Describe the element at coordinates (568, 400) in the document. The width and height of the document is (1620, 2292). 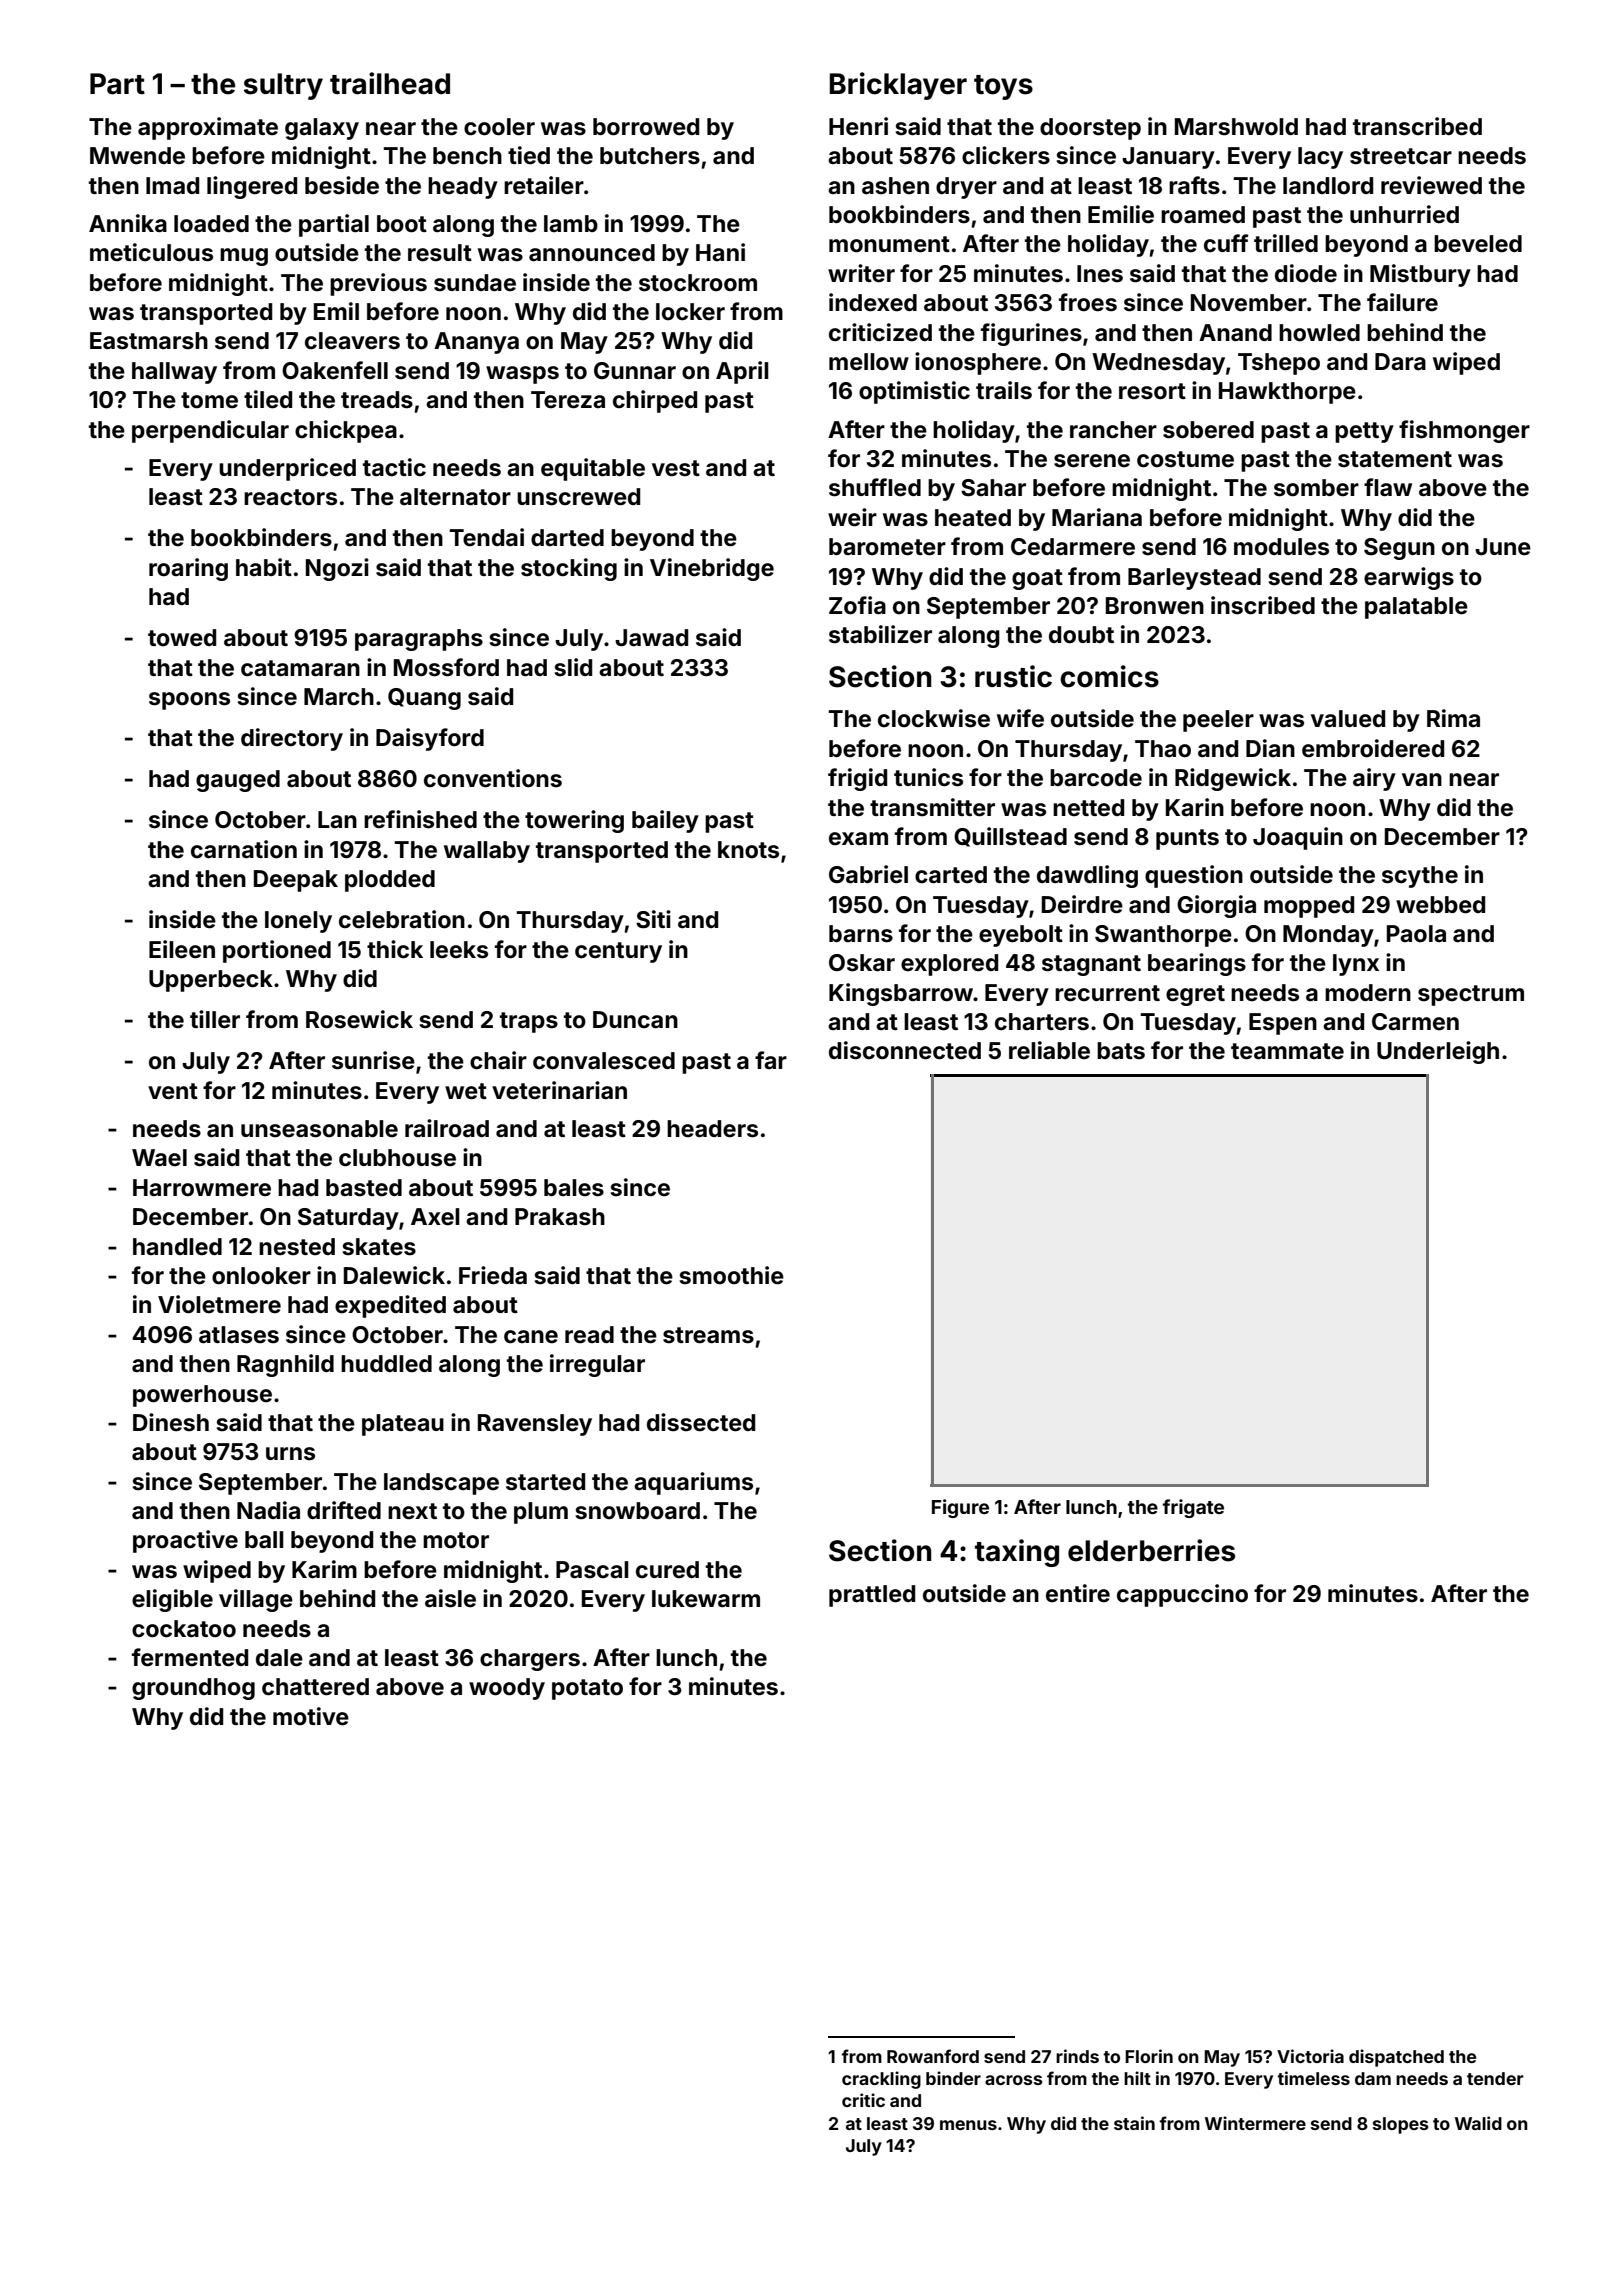
I see `Tereza` at that location.
